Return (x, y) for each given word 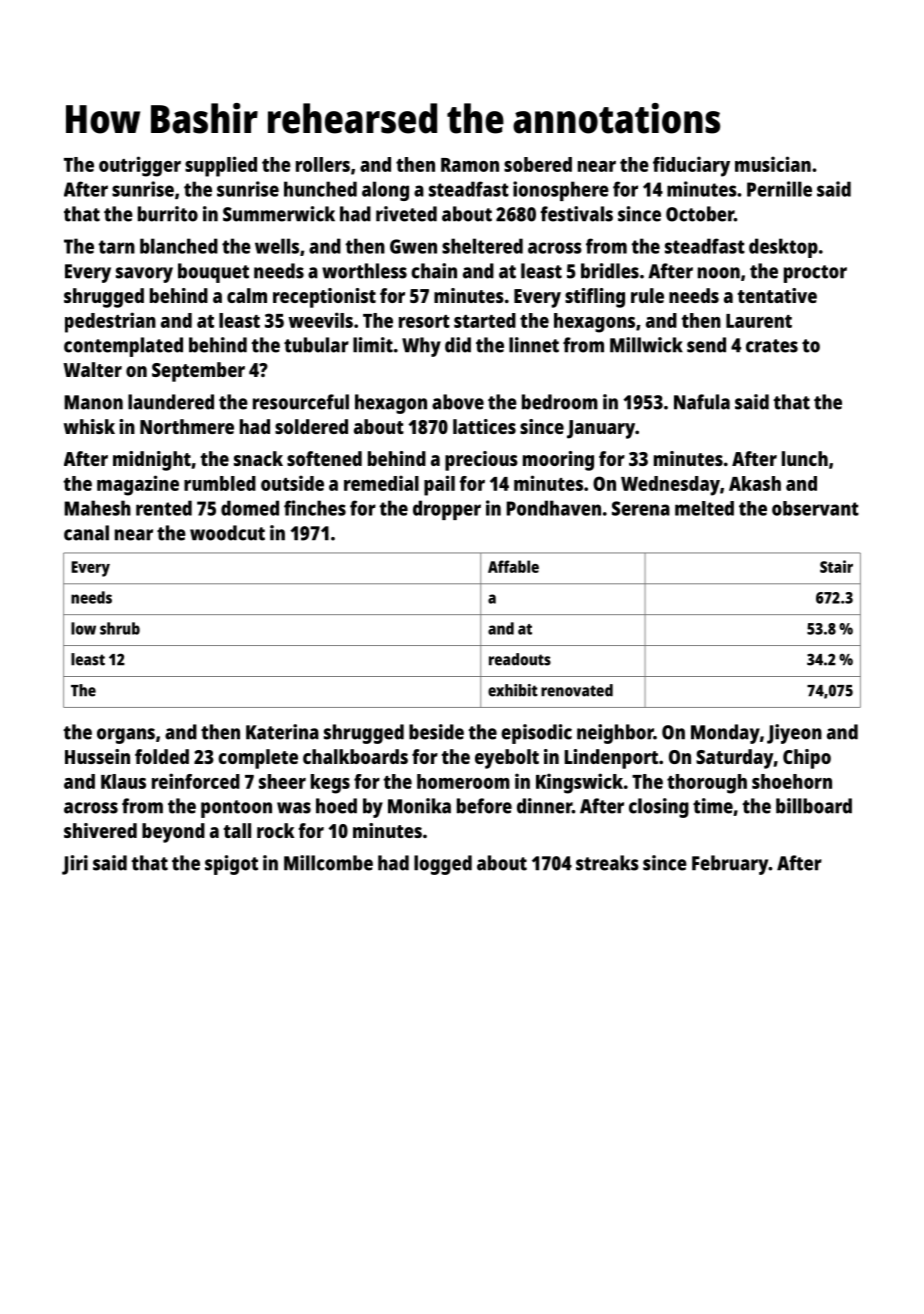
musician (773, 164)
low (83, 628)
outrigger (140, 166)
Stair (836, 566)
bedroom (560, 402)
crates (772, 346)
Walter (92, 369)
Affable (513, 566)
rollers (323, 164)
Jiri (75, 865)
